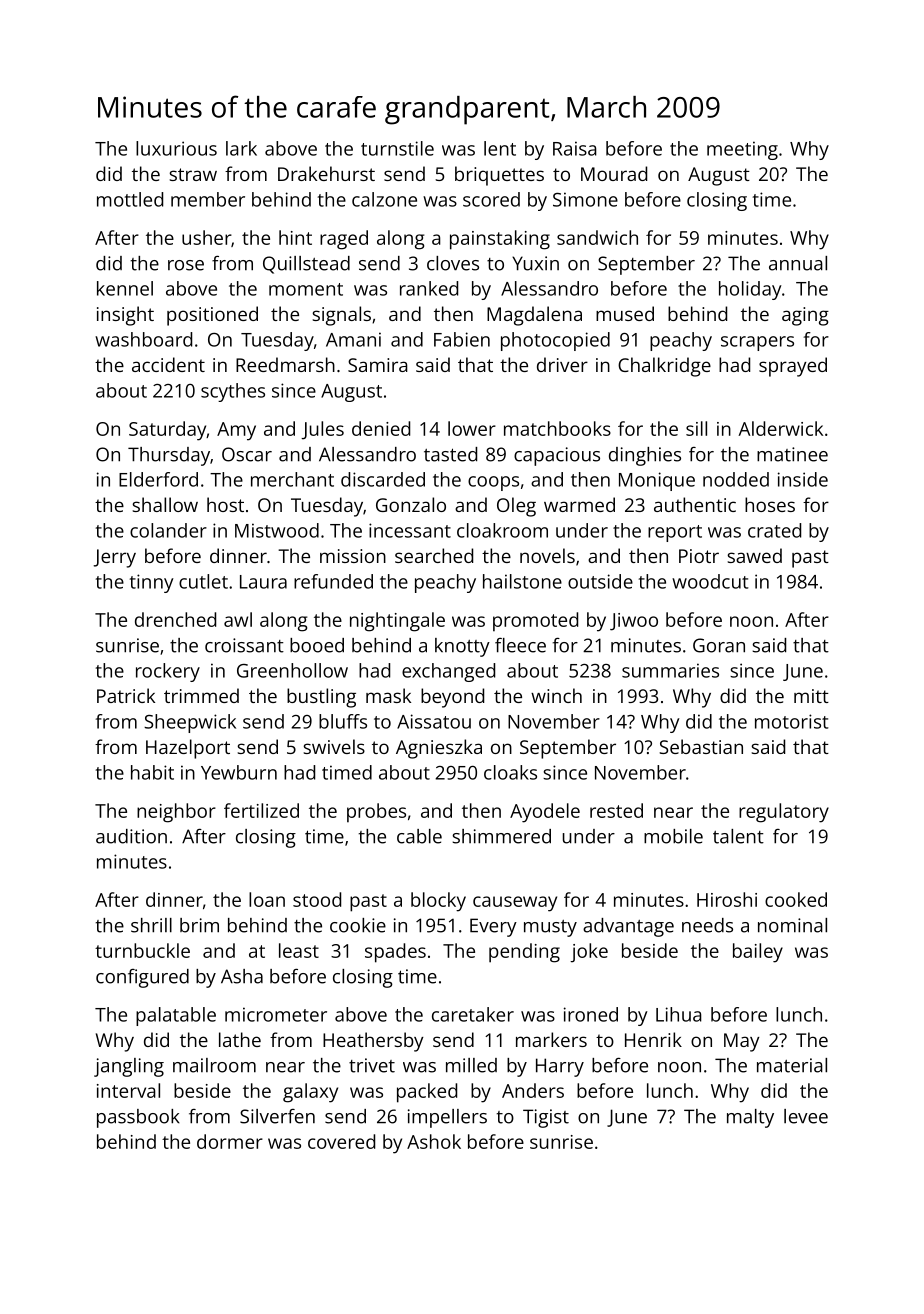 Image resolution: width=924 pixels, height=1314 pixels. Describe the element at coordinates (546, 1118) in the document. I see `Tigist` at that location.
